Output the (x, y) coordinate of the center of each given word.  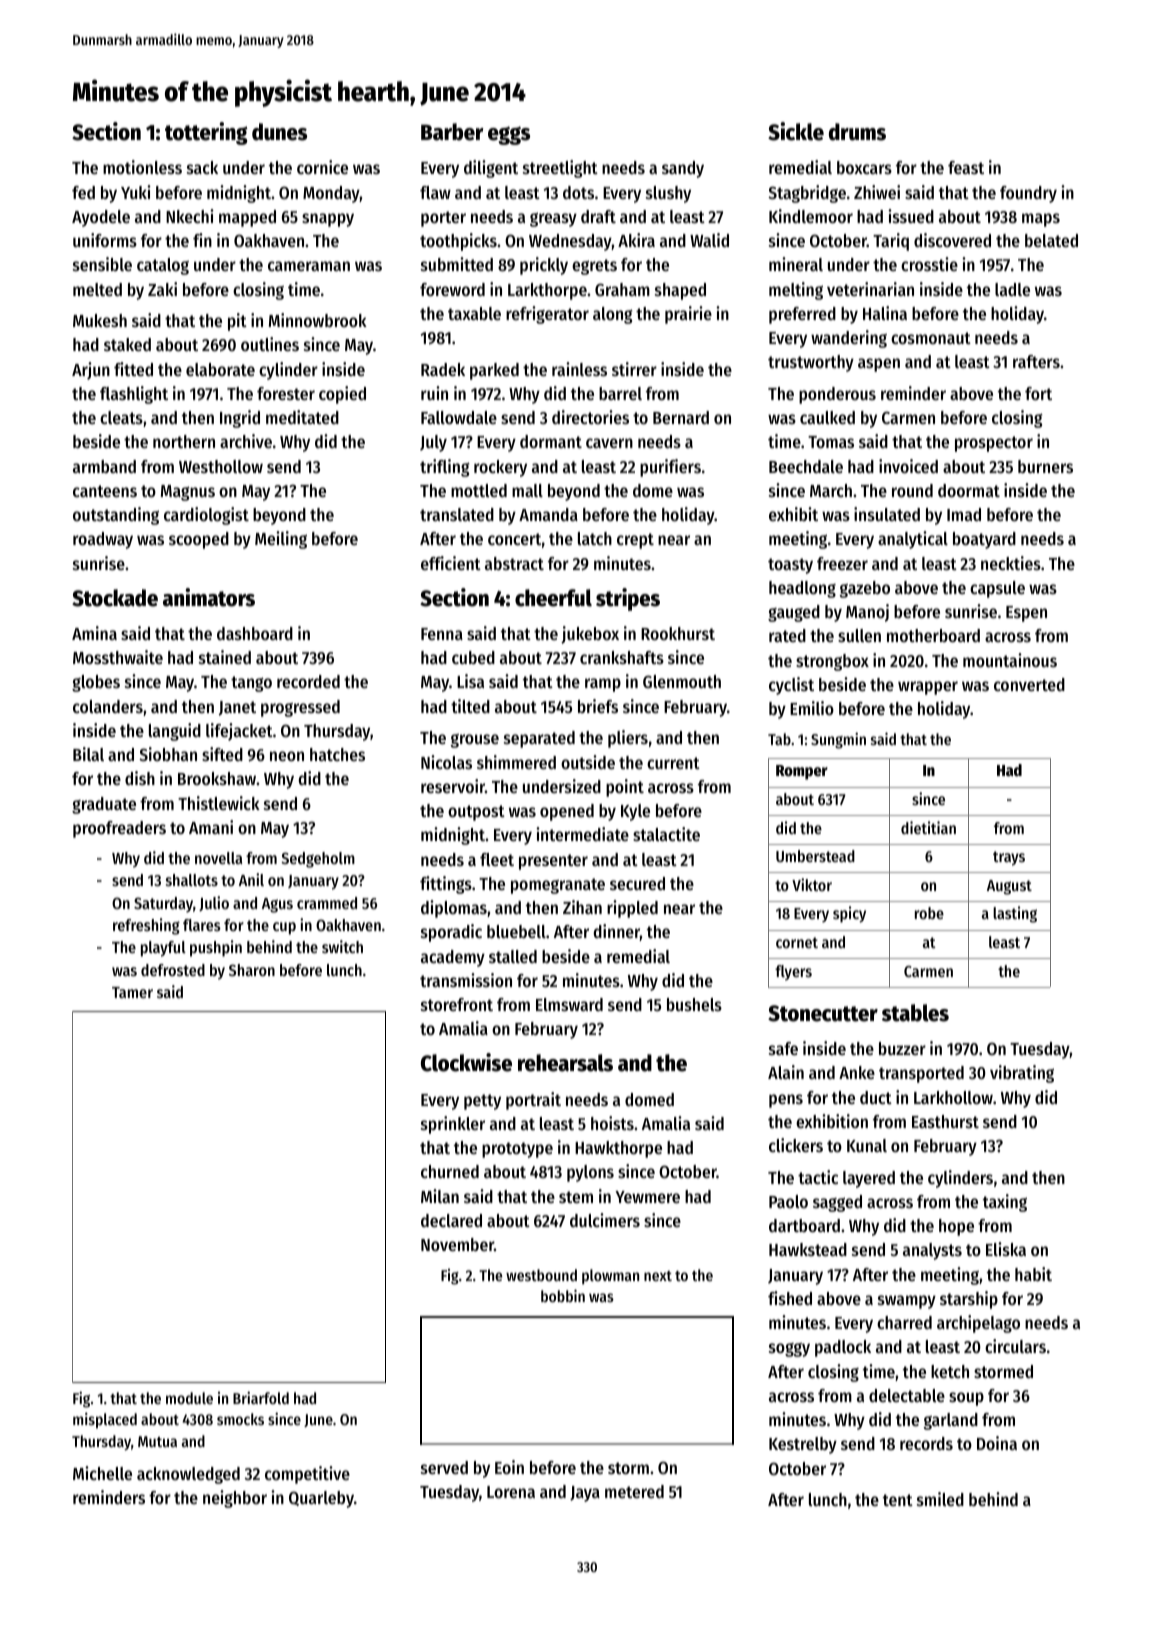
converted (1029, 684)
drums (857, 132)
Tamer (132, 992)
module (189, 1398)
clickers (796, 1145)
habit (1033, 1274)
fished (790, 1298)
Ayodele (101, 218)
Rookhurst (678, 633)
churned (450, 1171)
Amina (94, 633)
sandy (683, 169)
